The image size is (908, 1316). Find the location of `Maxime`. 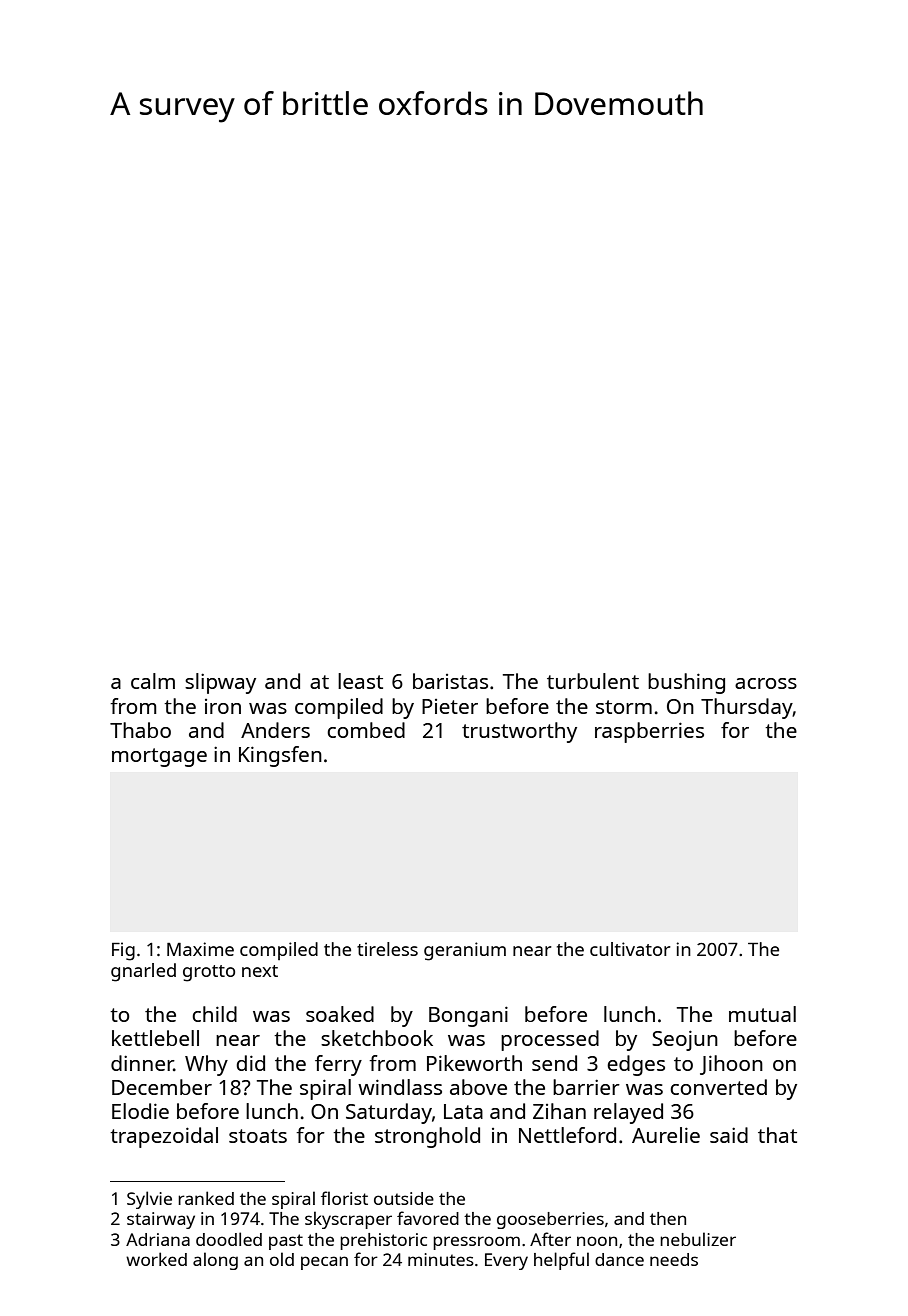

Maxime is located at coordinates (200, 949).
